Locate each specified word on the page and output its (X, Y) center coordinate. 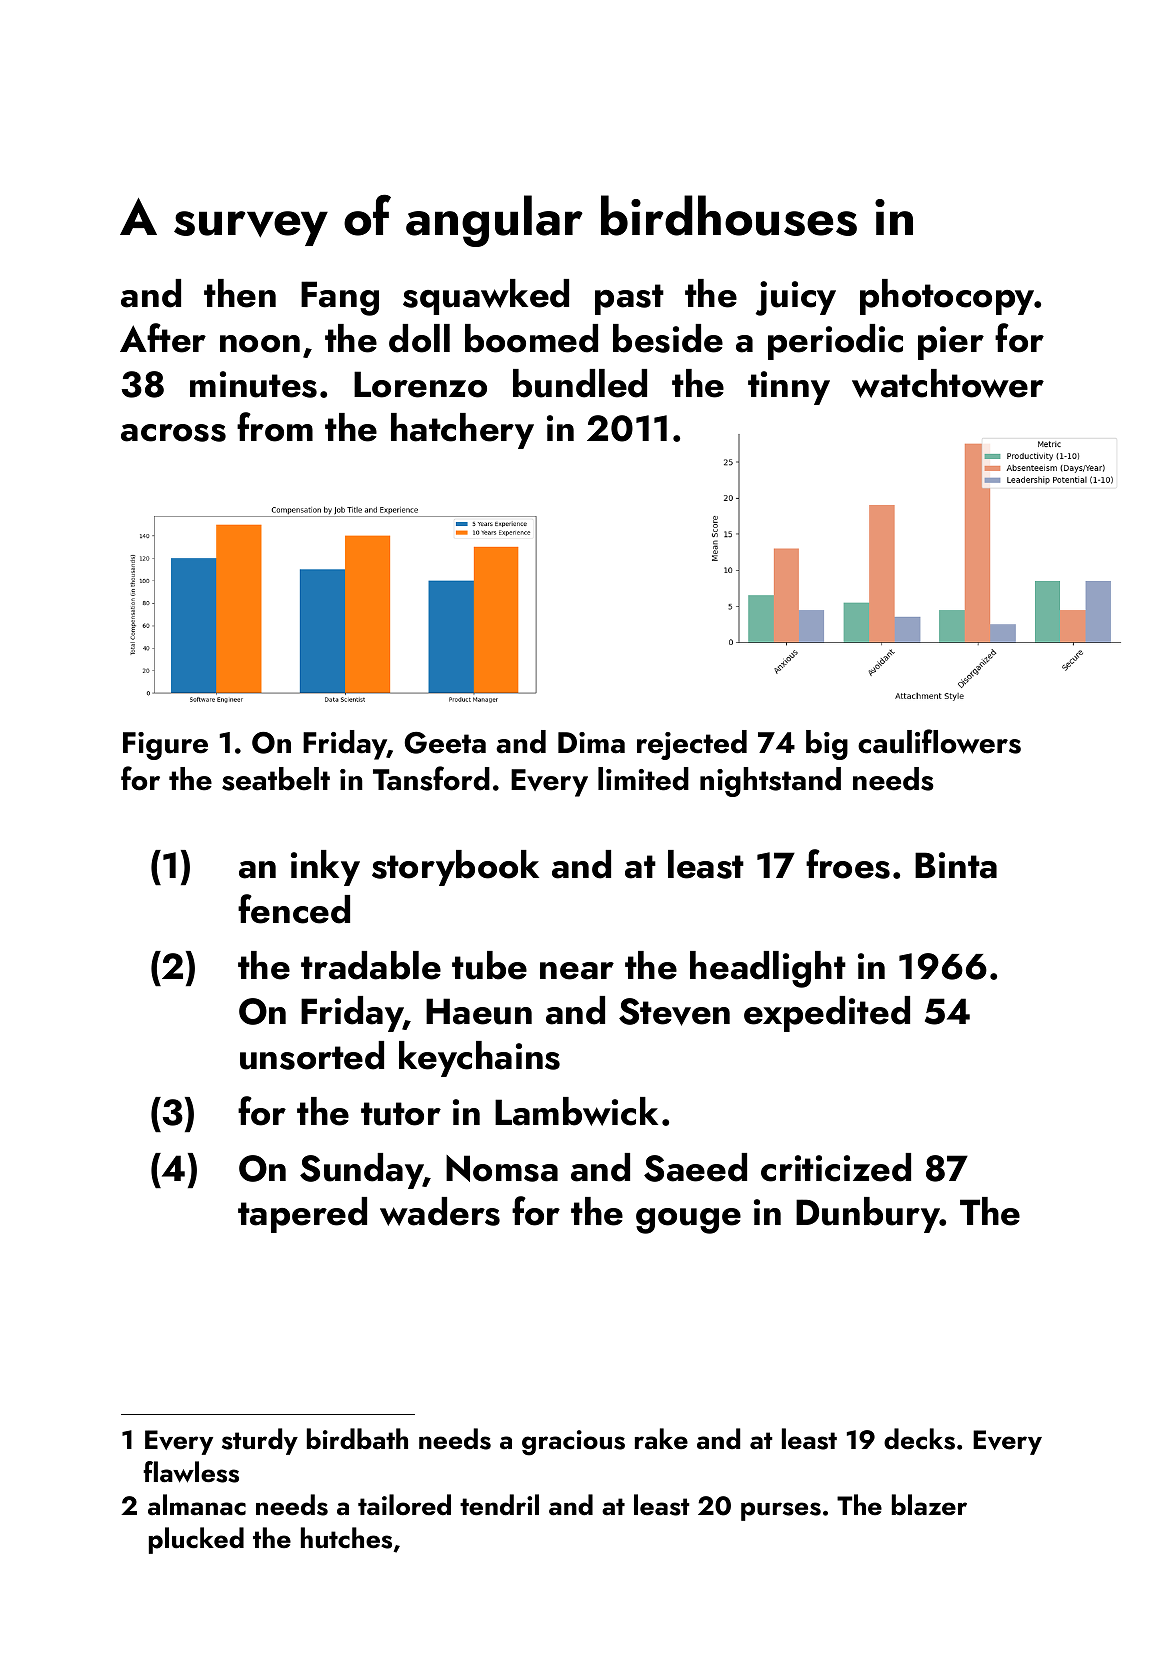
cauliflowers (939, 741)
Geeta (445, 743)
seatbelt (276, 779)
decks (919, 1439)
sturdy (260, 1441)
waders (440, 1211)
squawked (486, 297)
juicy (796, 298)
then (240, 293)
